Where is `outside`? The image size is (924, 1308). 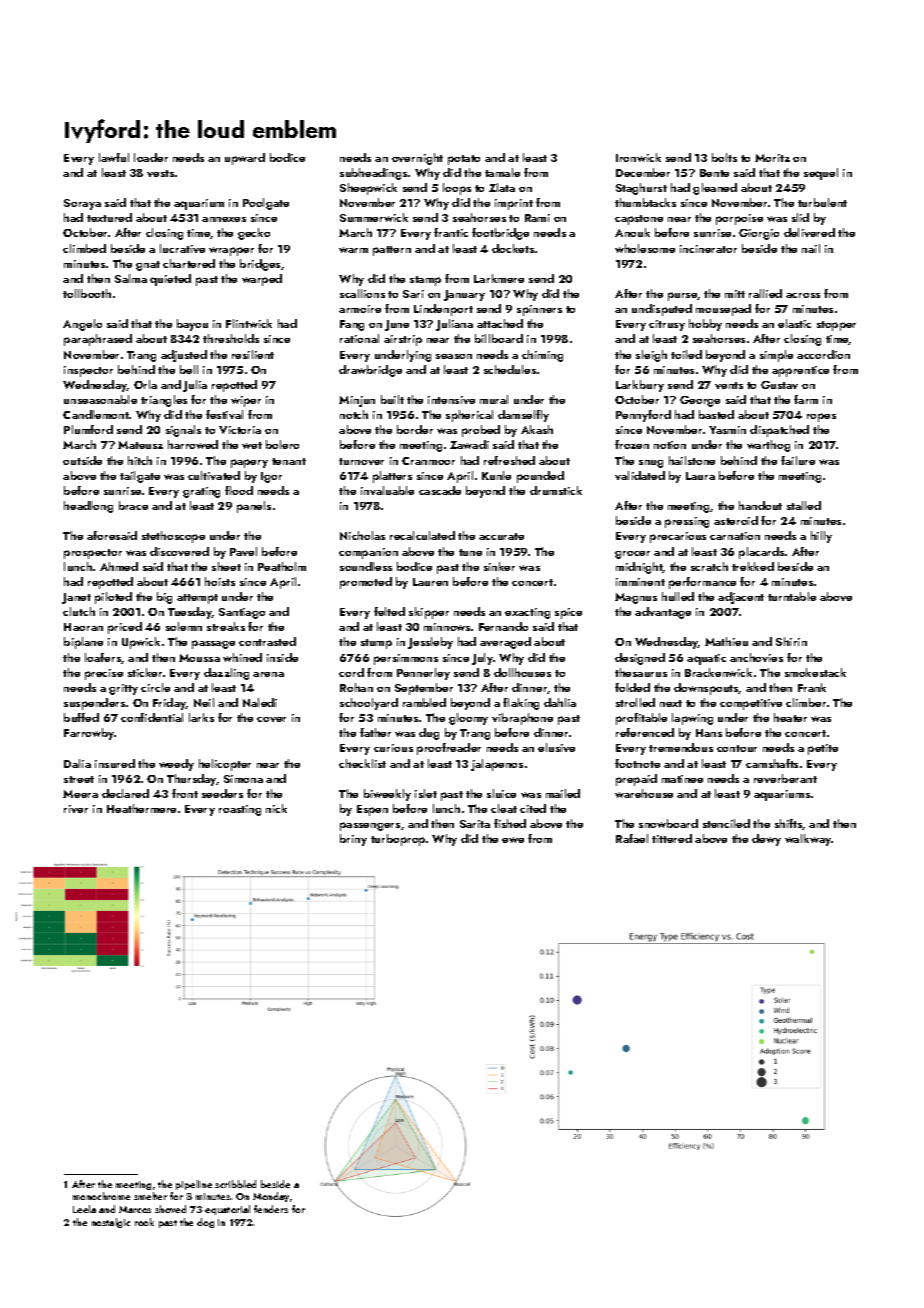 outside is located at coordinates (82, 460).
